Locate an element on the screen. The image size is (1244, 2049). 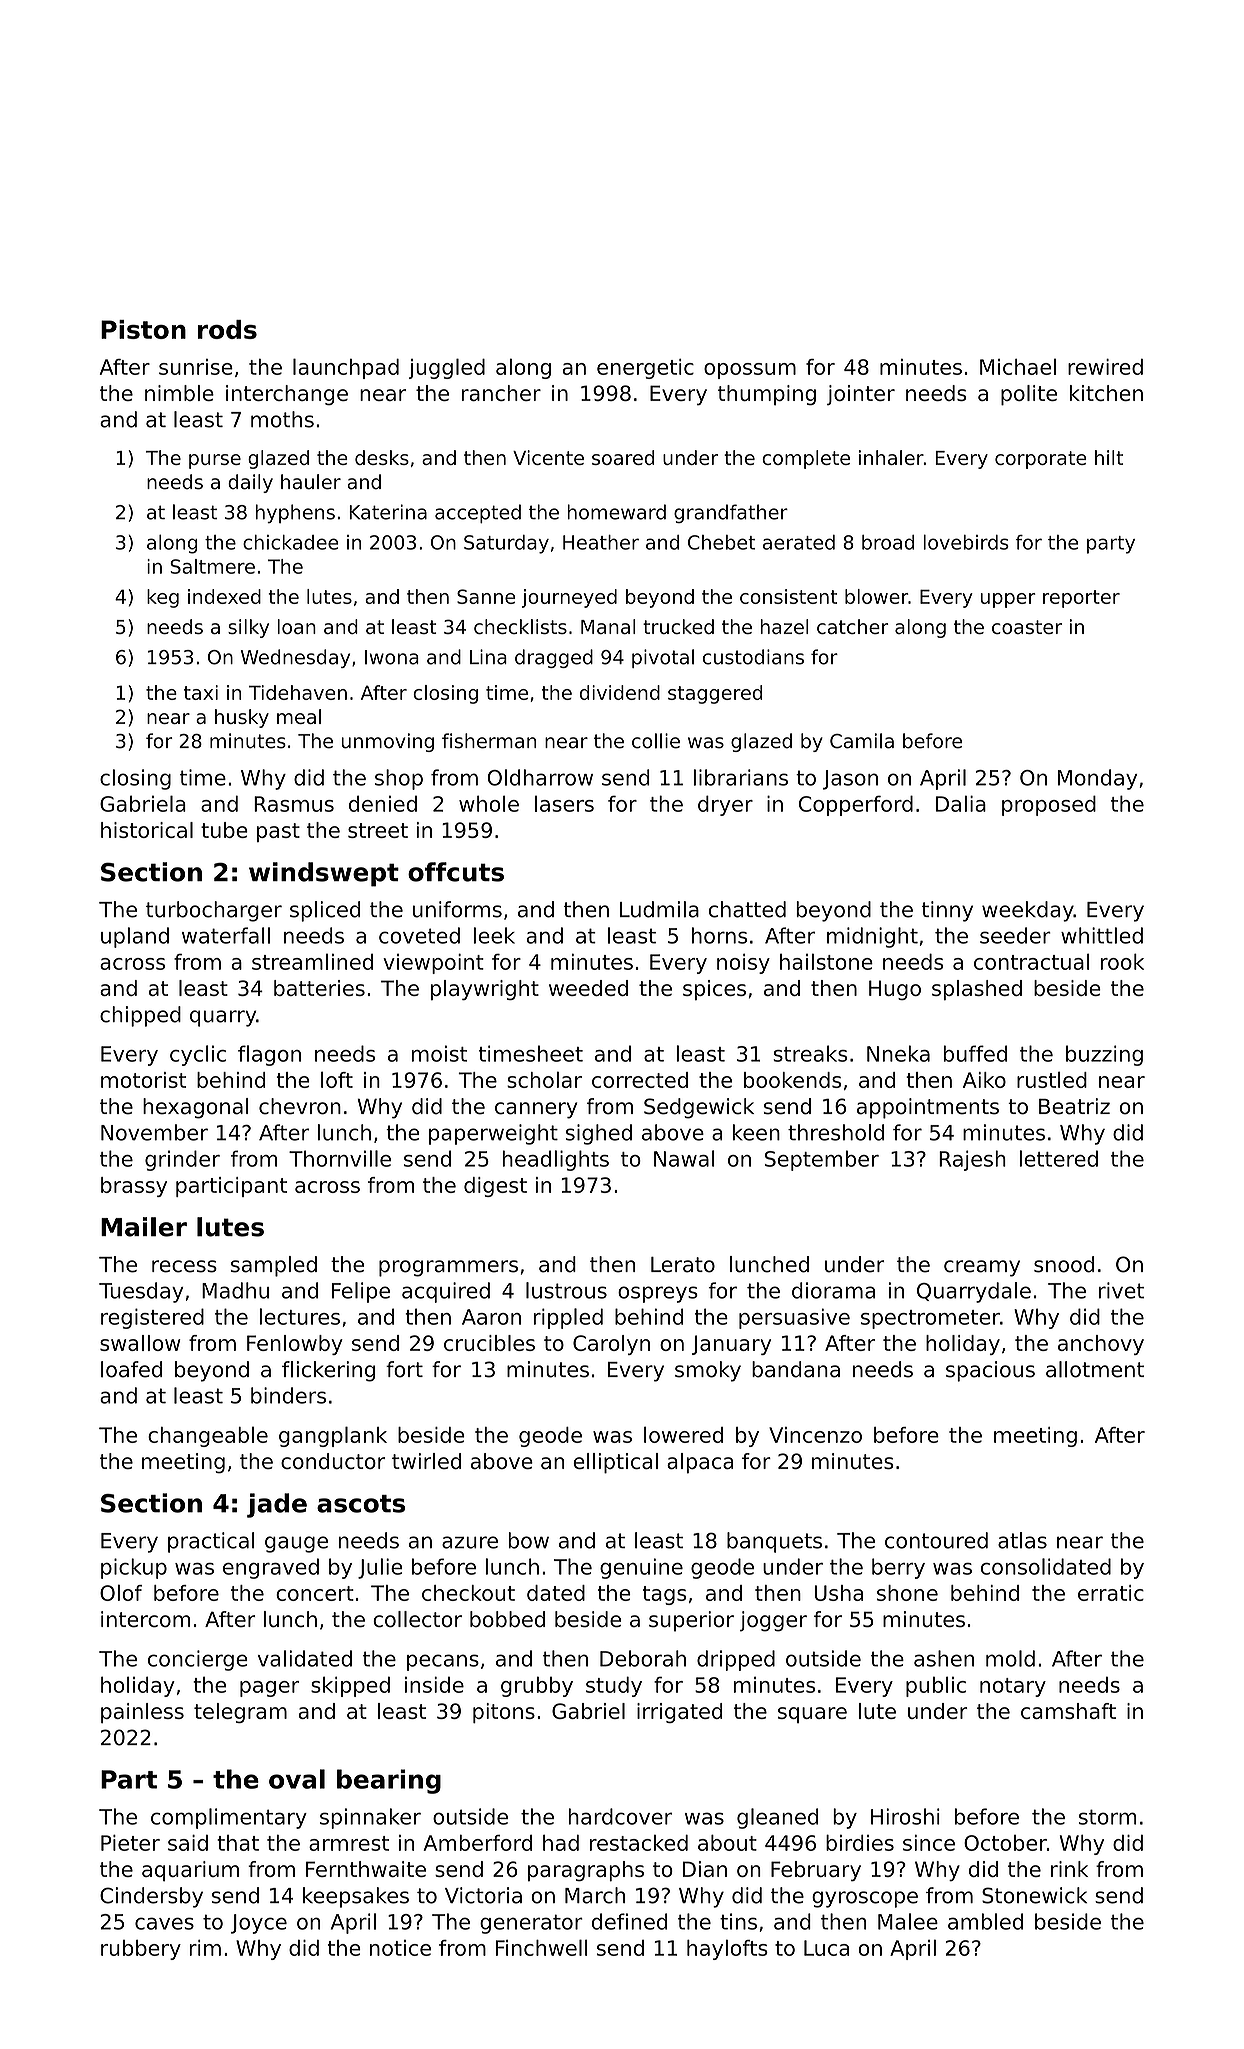
practical is located at coordinates (211, 1542).
